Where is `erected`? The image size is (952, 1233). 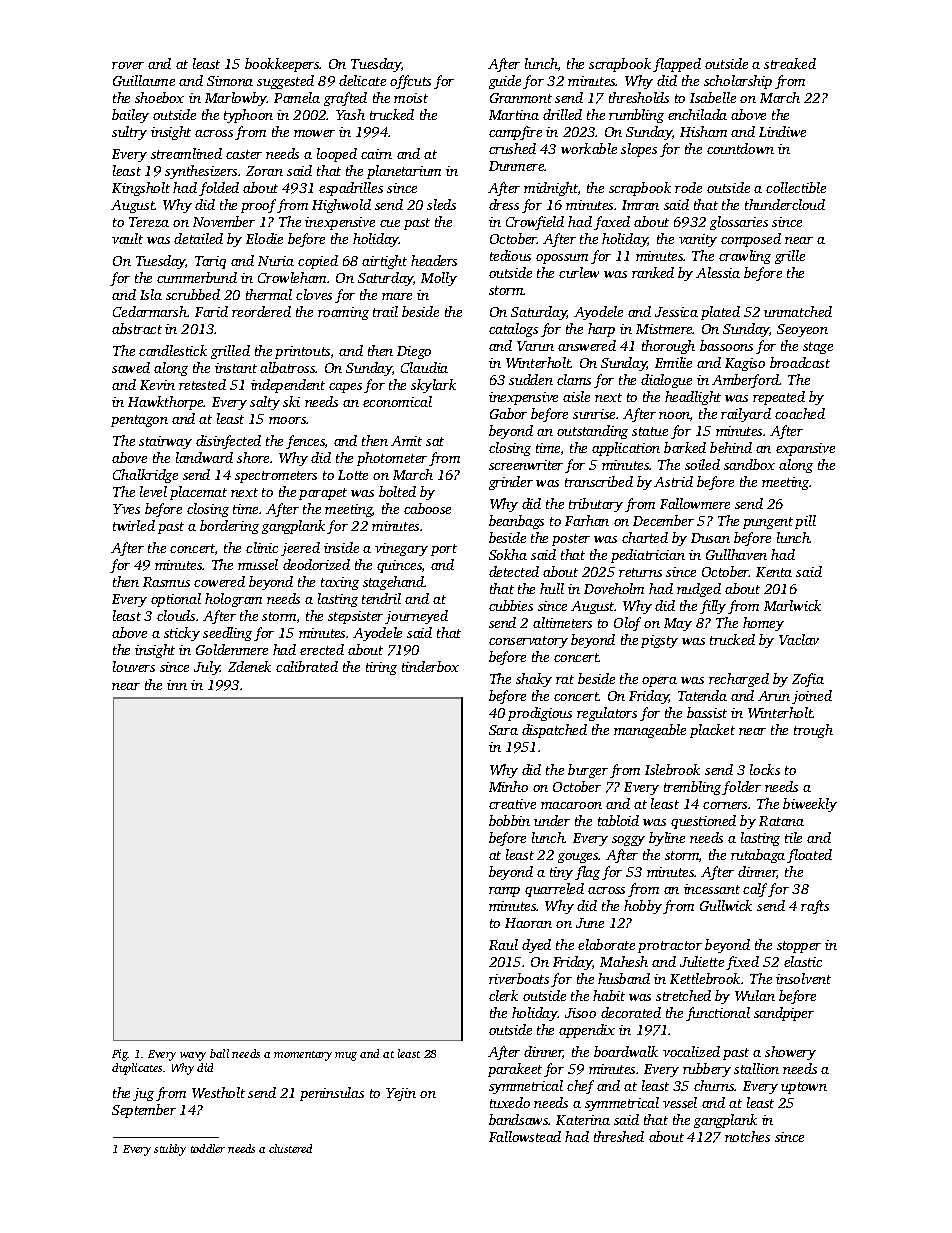 erected is located at coordinates (322, 649).
